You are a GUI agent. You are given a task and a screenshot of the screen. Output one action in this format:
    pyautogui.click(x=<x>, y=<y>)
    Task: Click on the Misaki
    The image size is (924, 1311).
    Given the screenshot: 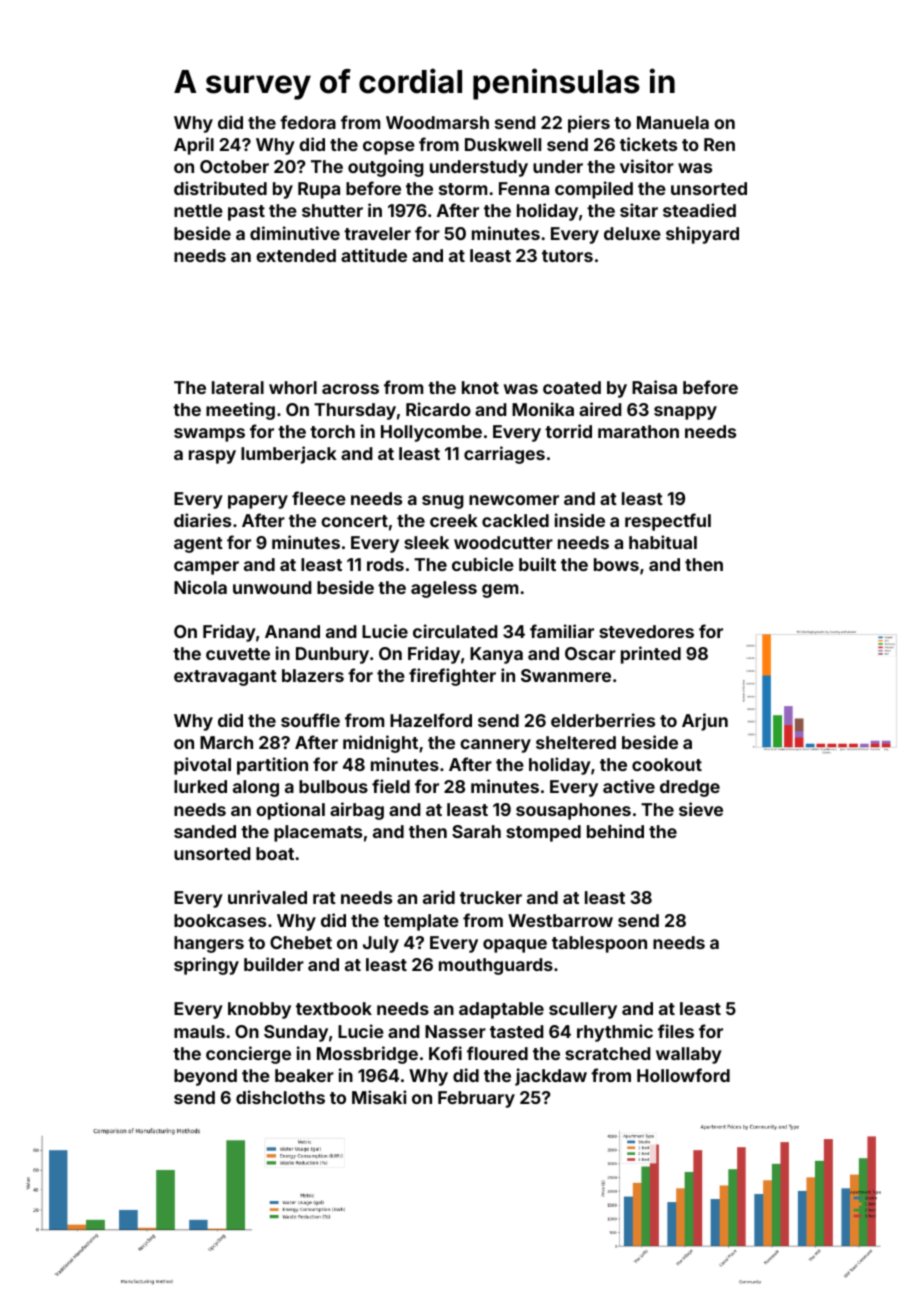 What is the action you would take?
    pyautogui.click(x=379, y=1097)
